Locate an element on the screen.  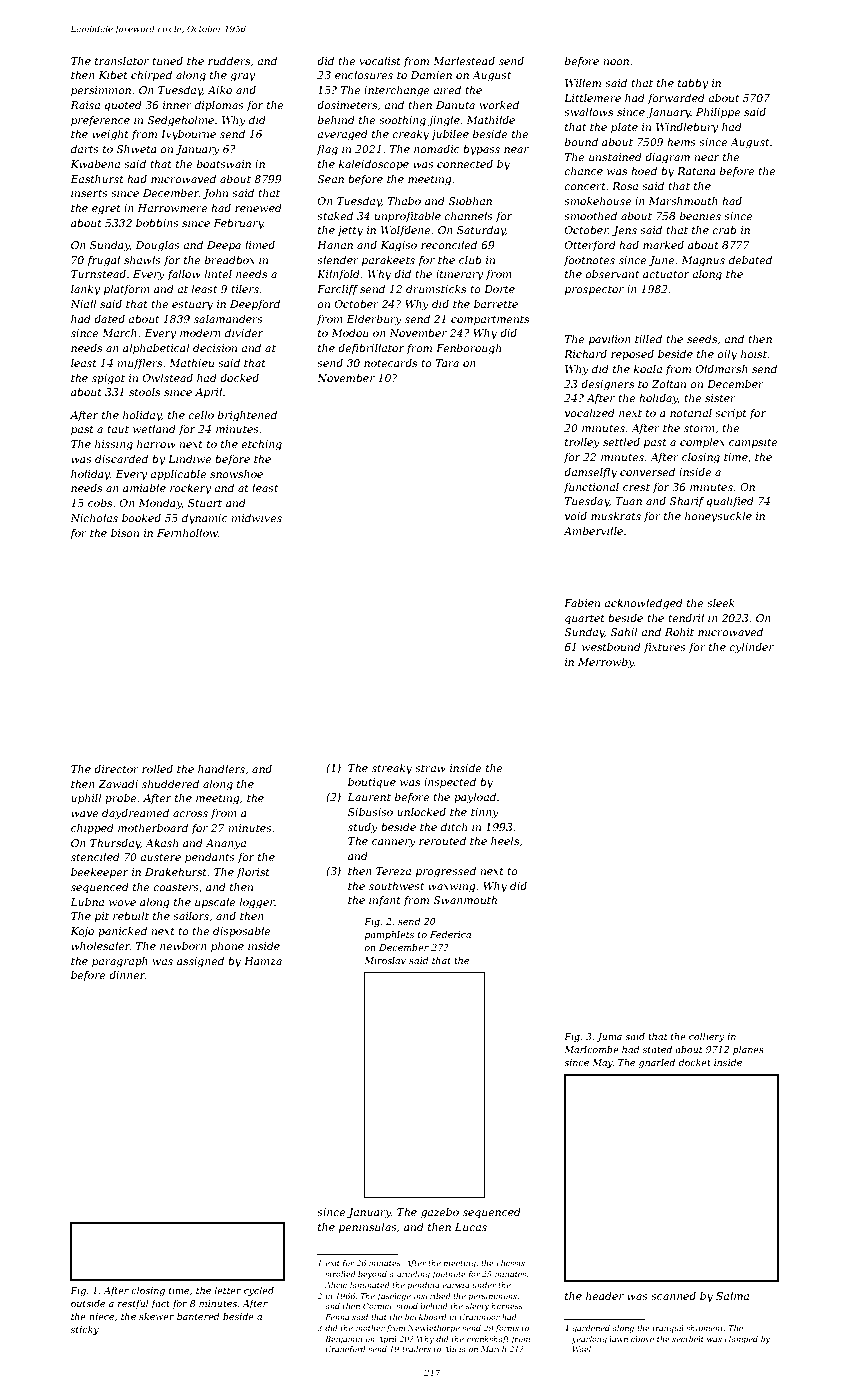
peninsulas is located at coordinates (368, 1228).
